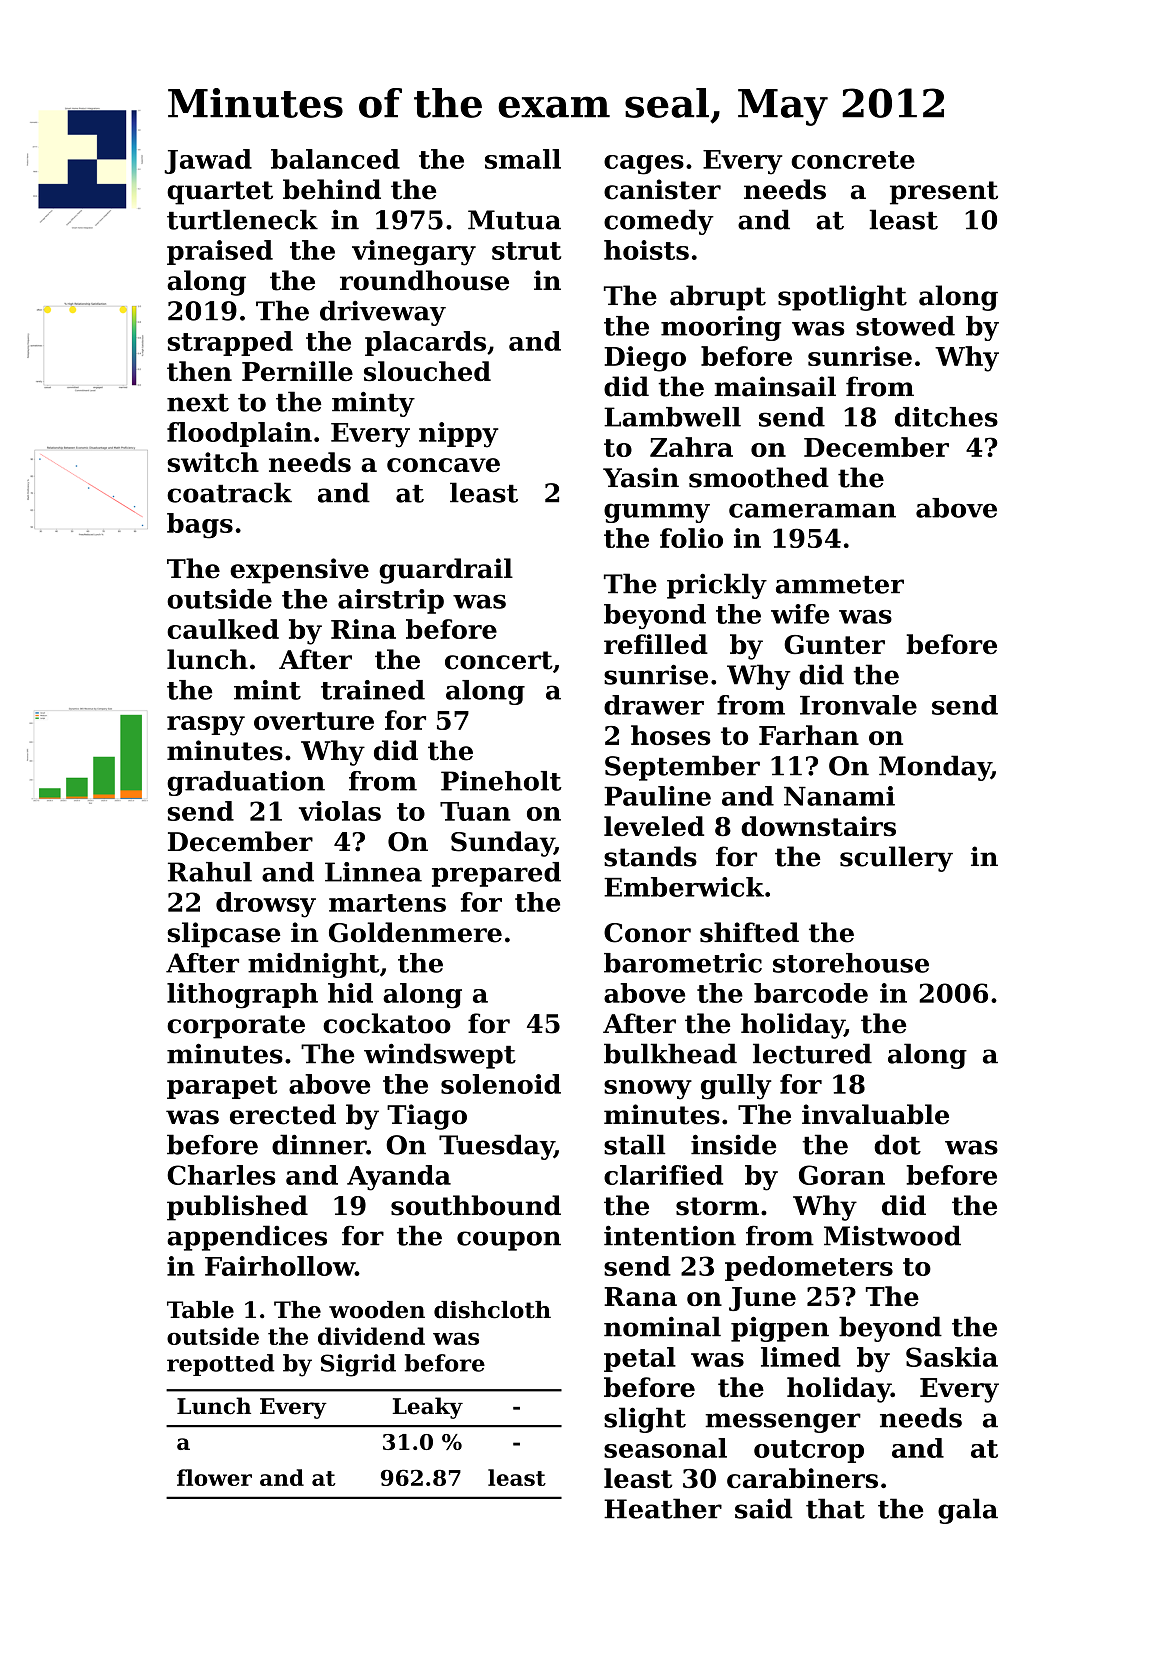 This image has height=1654, width=1165. Describe the element at coordinates (853, 160) in the image. I see `concrete` at that location.
